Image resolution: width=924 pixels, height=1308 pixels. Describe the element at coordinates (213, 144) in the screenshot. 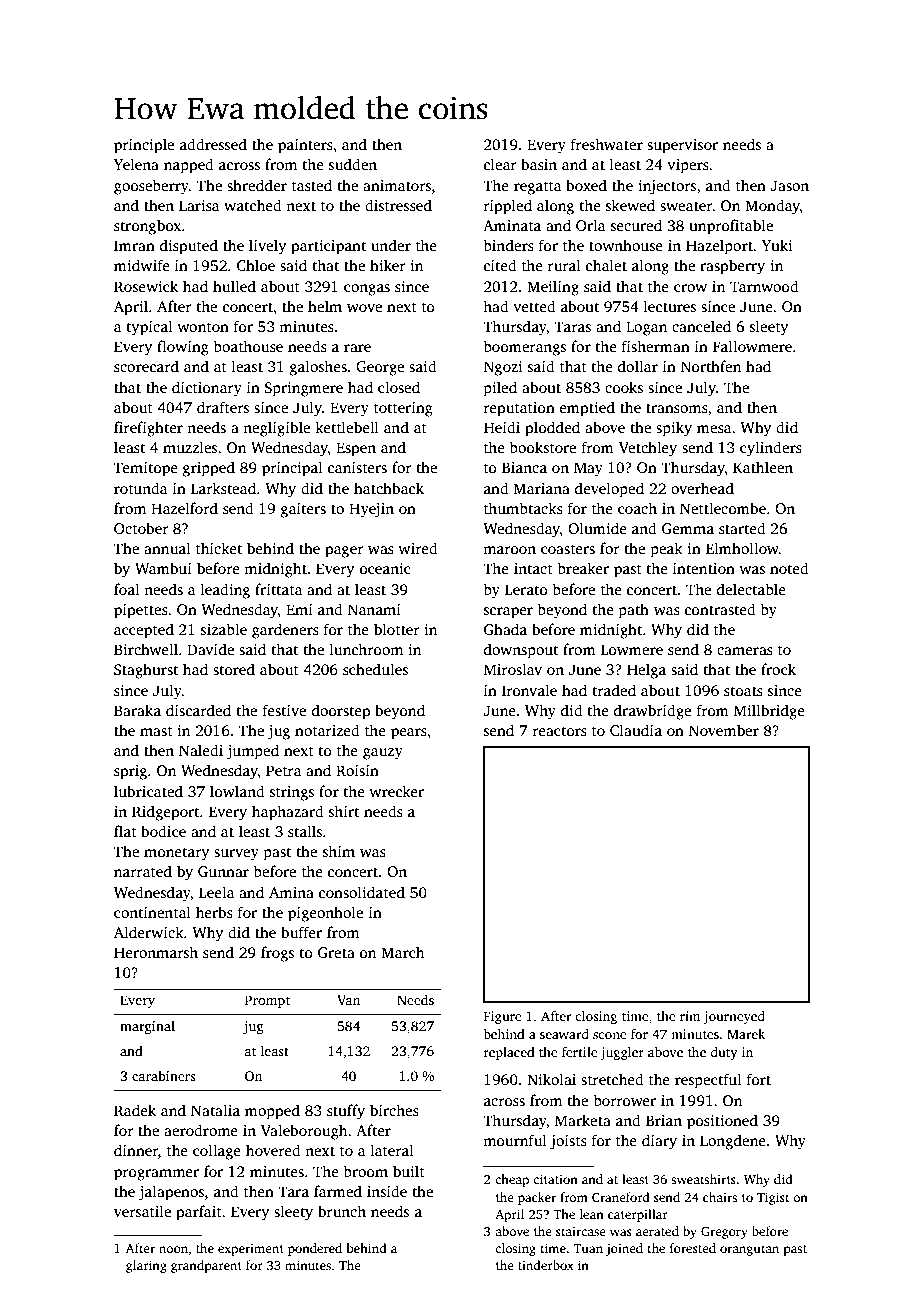

I see `addressed` at that location.
